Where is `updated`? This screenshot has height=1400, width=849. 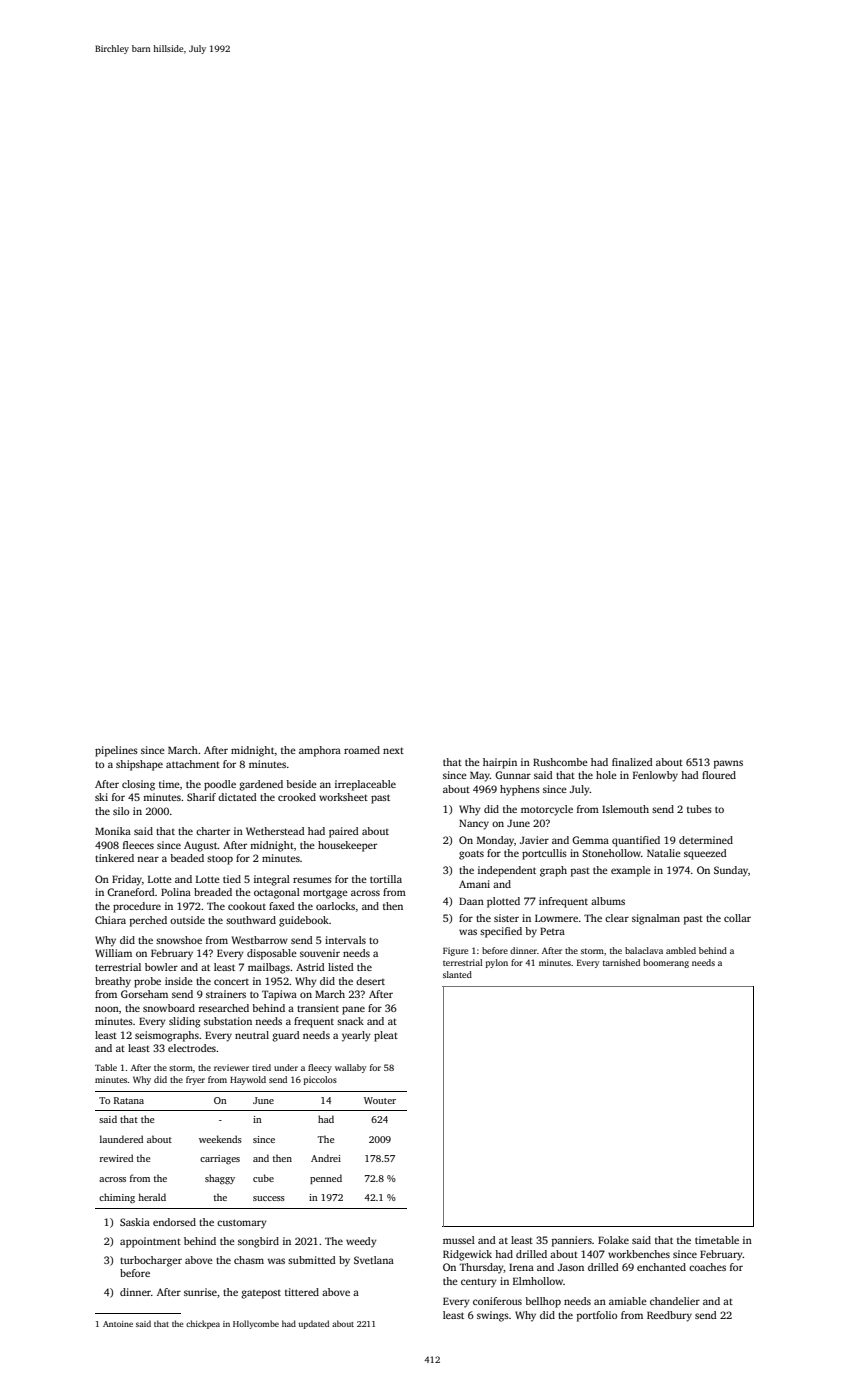 updated is located at coordinates (314, 1324).
